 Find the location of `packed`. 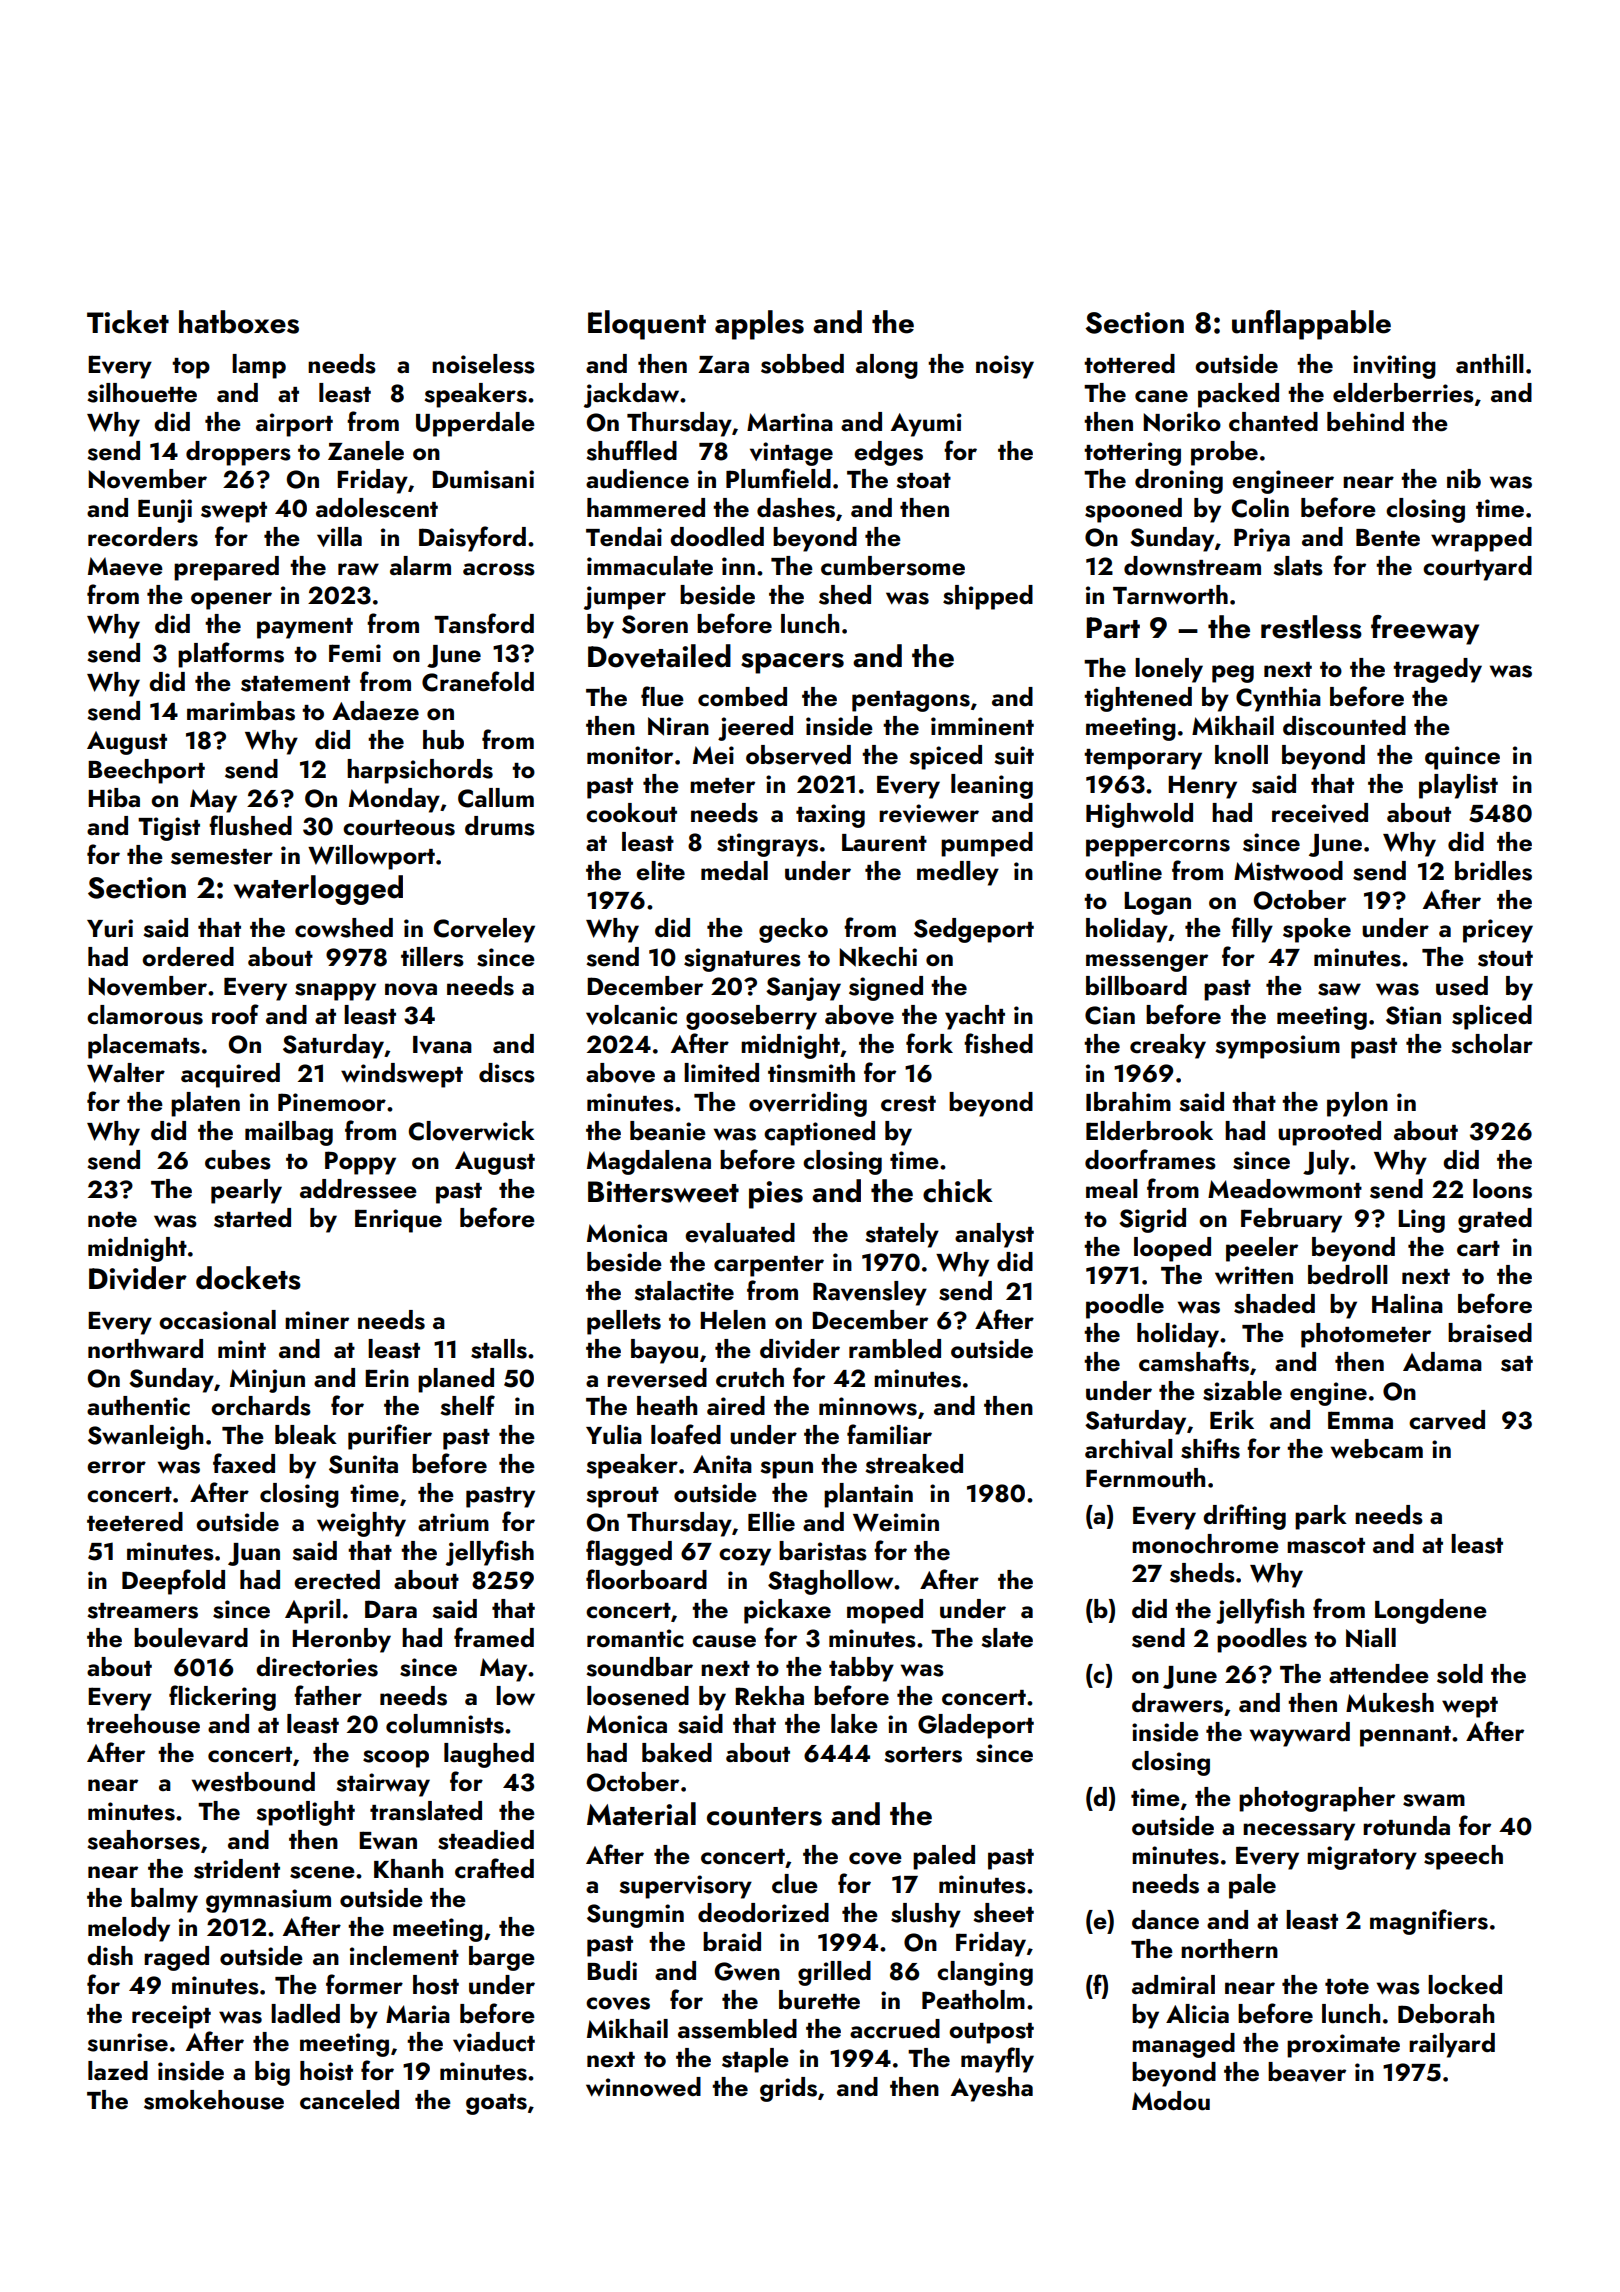

packed is located at coordinates (1238, 395).
